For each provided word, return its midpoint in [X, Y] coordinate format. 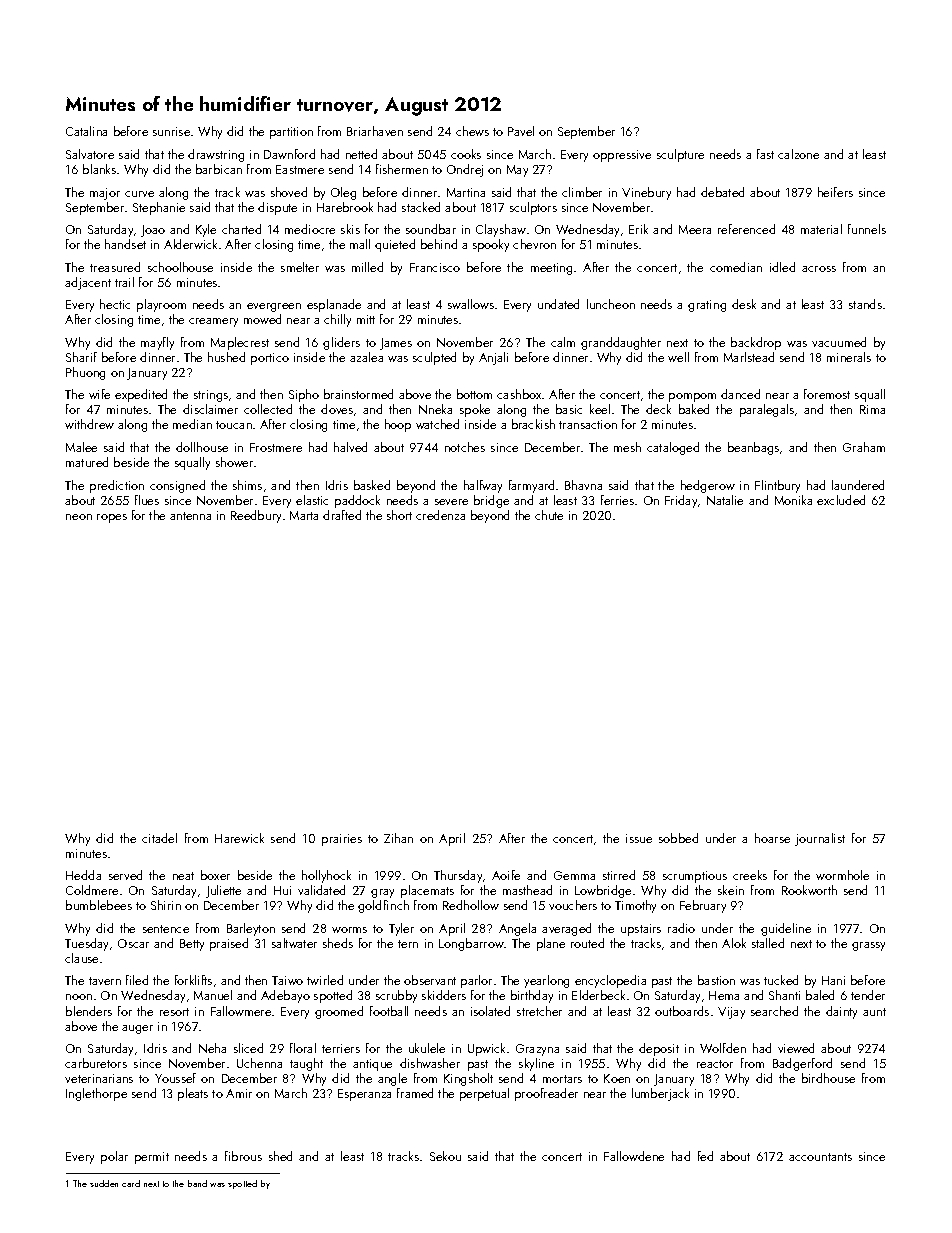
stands [865, 304]
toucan [234, 425]
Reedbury [256, 516]
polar [114, 1157]
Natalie [725, 500]
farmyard [531, 486]
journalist [820, 839]
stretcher [539, 1011]
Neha [212, 1048]
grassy [868, 946]
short [399, 515]
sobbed [678, 838]
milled [367, 267]
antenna [190, 516]
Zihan [398, 838]
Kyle [206, 230]
